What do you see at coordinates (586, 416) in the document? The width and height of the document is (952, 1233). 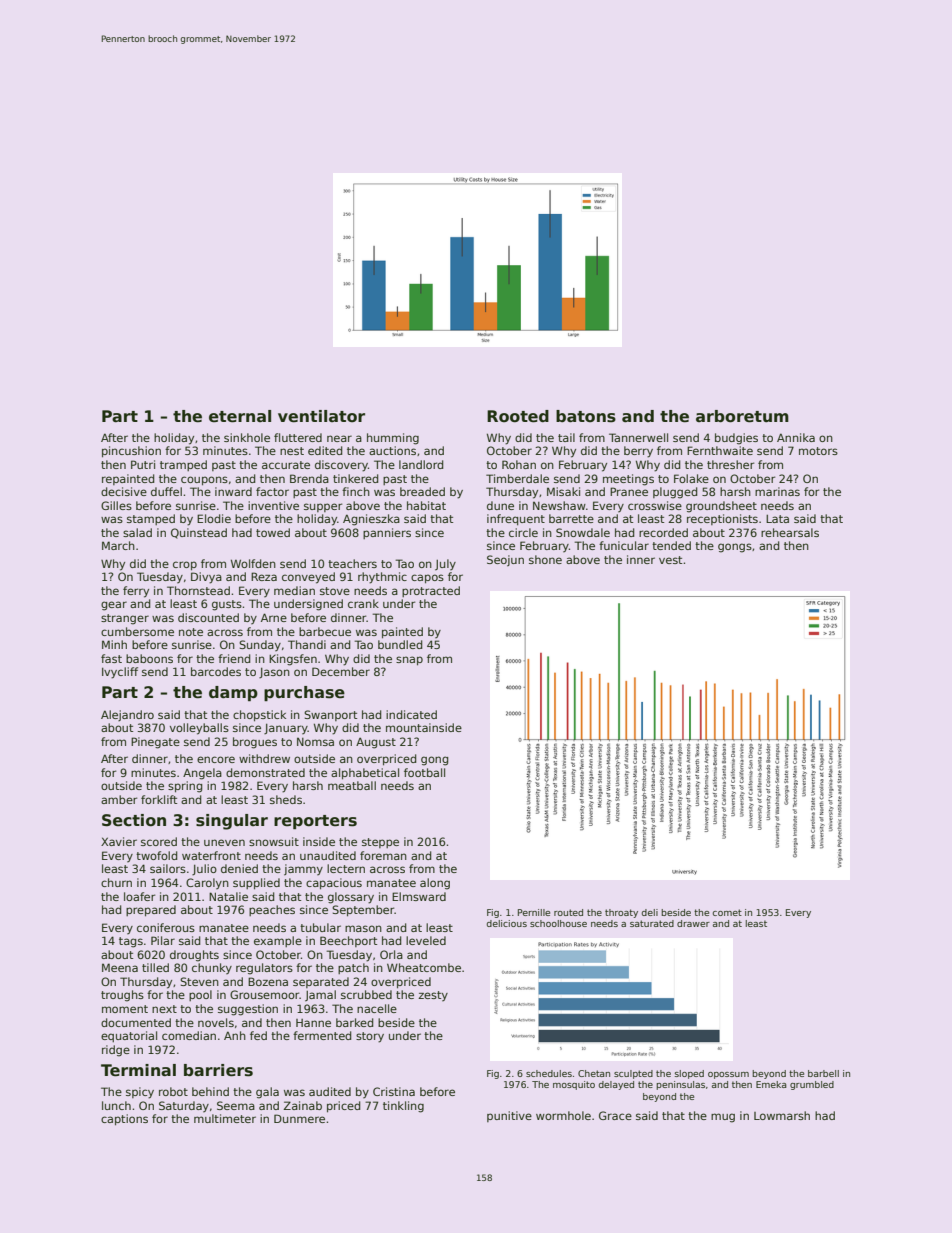 I see `batons` at bounding box center [586, 416].
